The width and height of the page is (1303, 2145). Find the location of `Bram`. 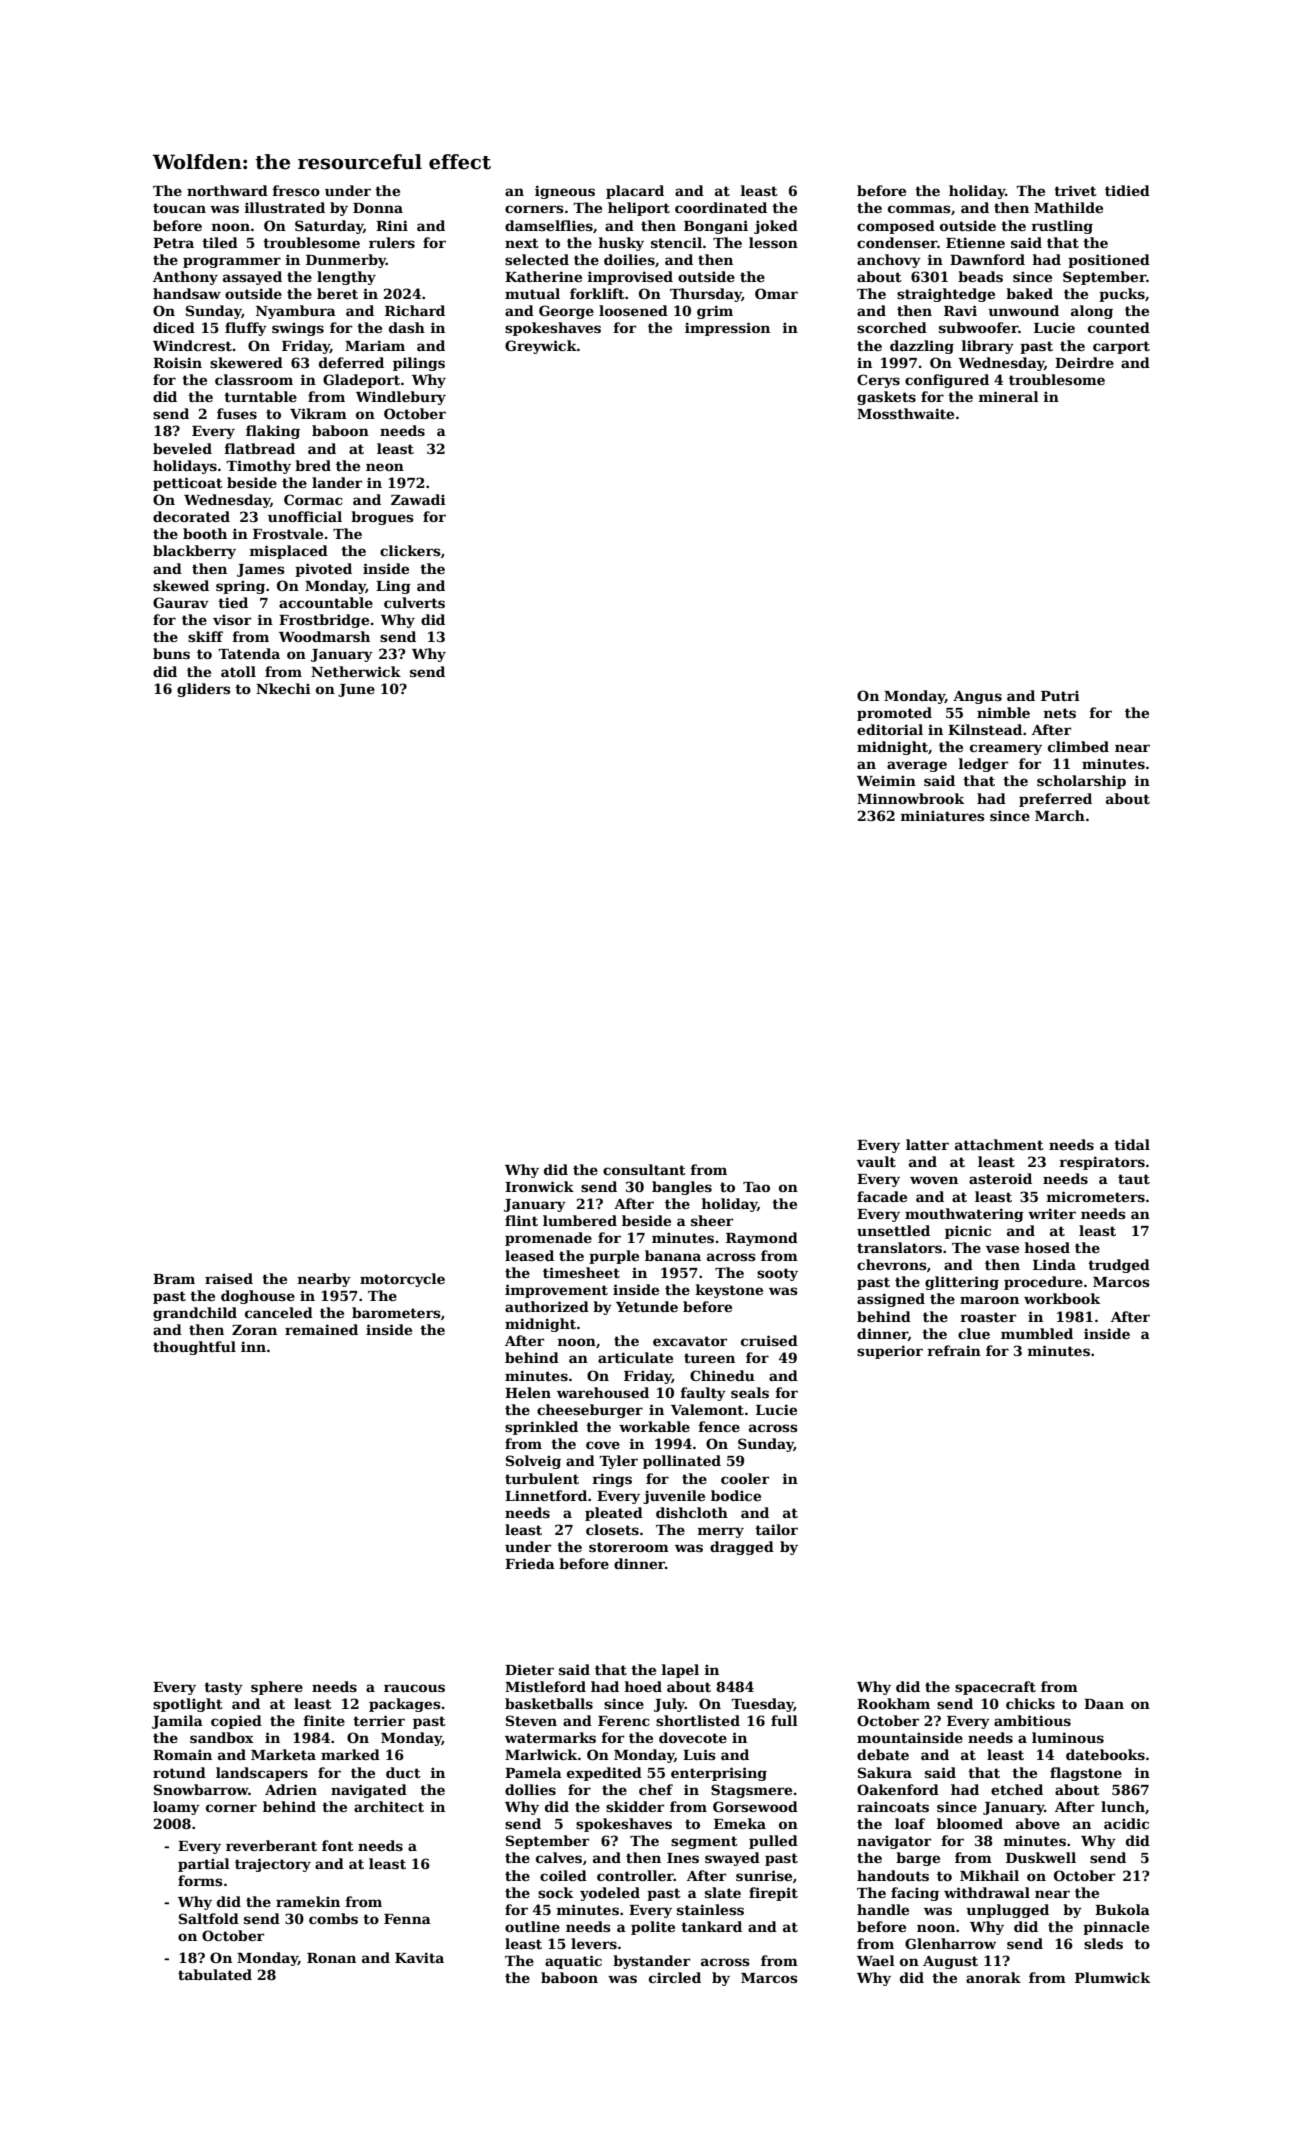

Bram is located at coordinates (174, 1279).
